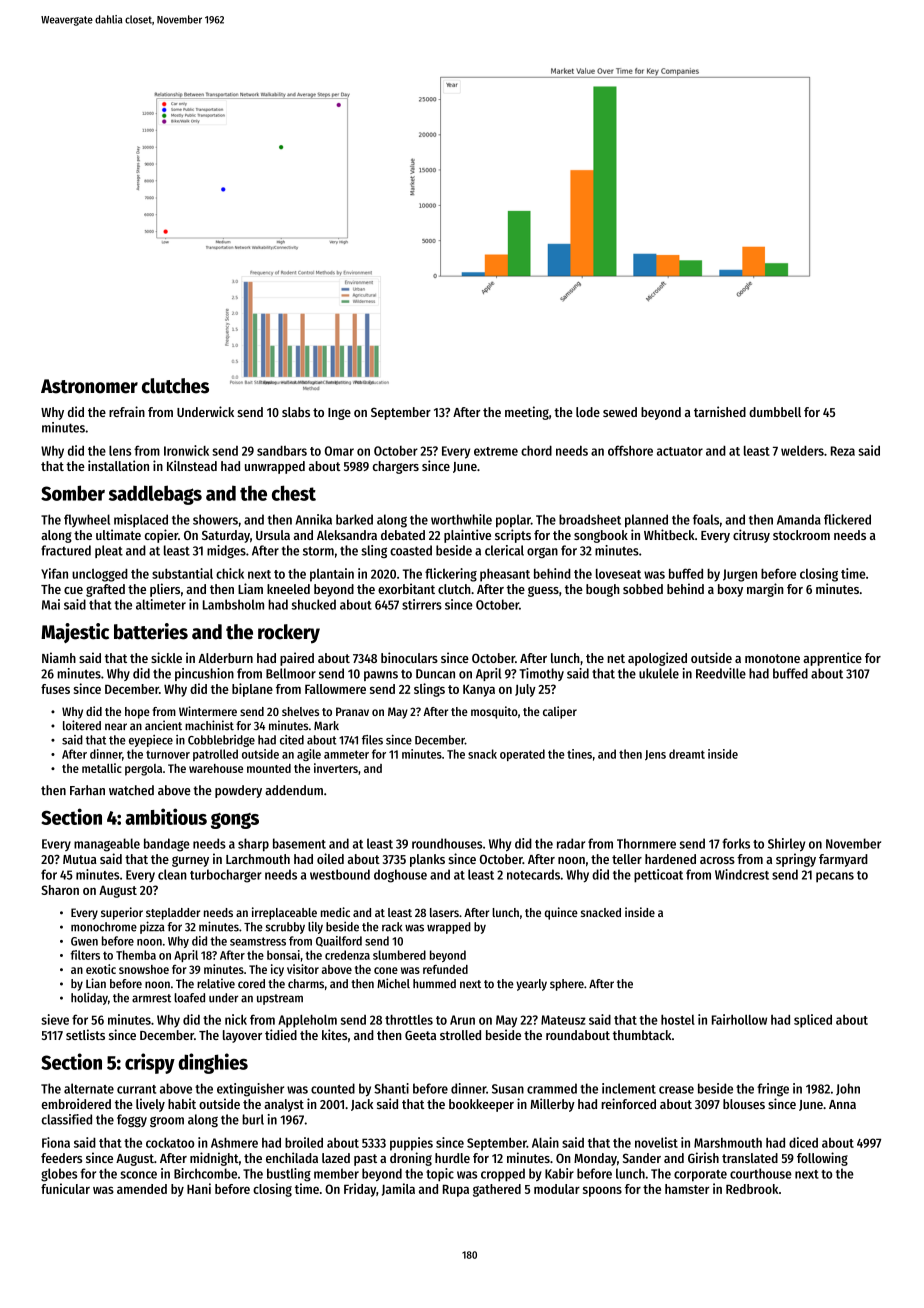  What do you see at coordinates (658, 876) in the document?
I see `petticoat` at bounding box center [658, 876].
